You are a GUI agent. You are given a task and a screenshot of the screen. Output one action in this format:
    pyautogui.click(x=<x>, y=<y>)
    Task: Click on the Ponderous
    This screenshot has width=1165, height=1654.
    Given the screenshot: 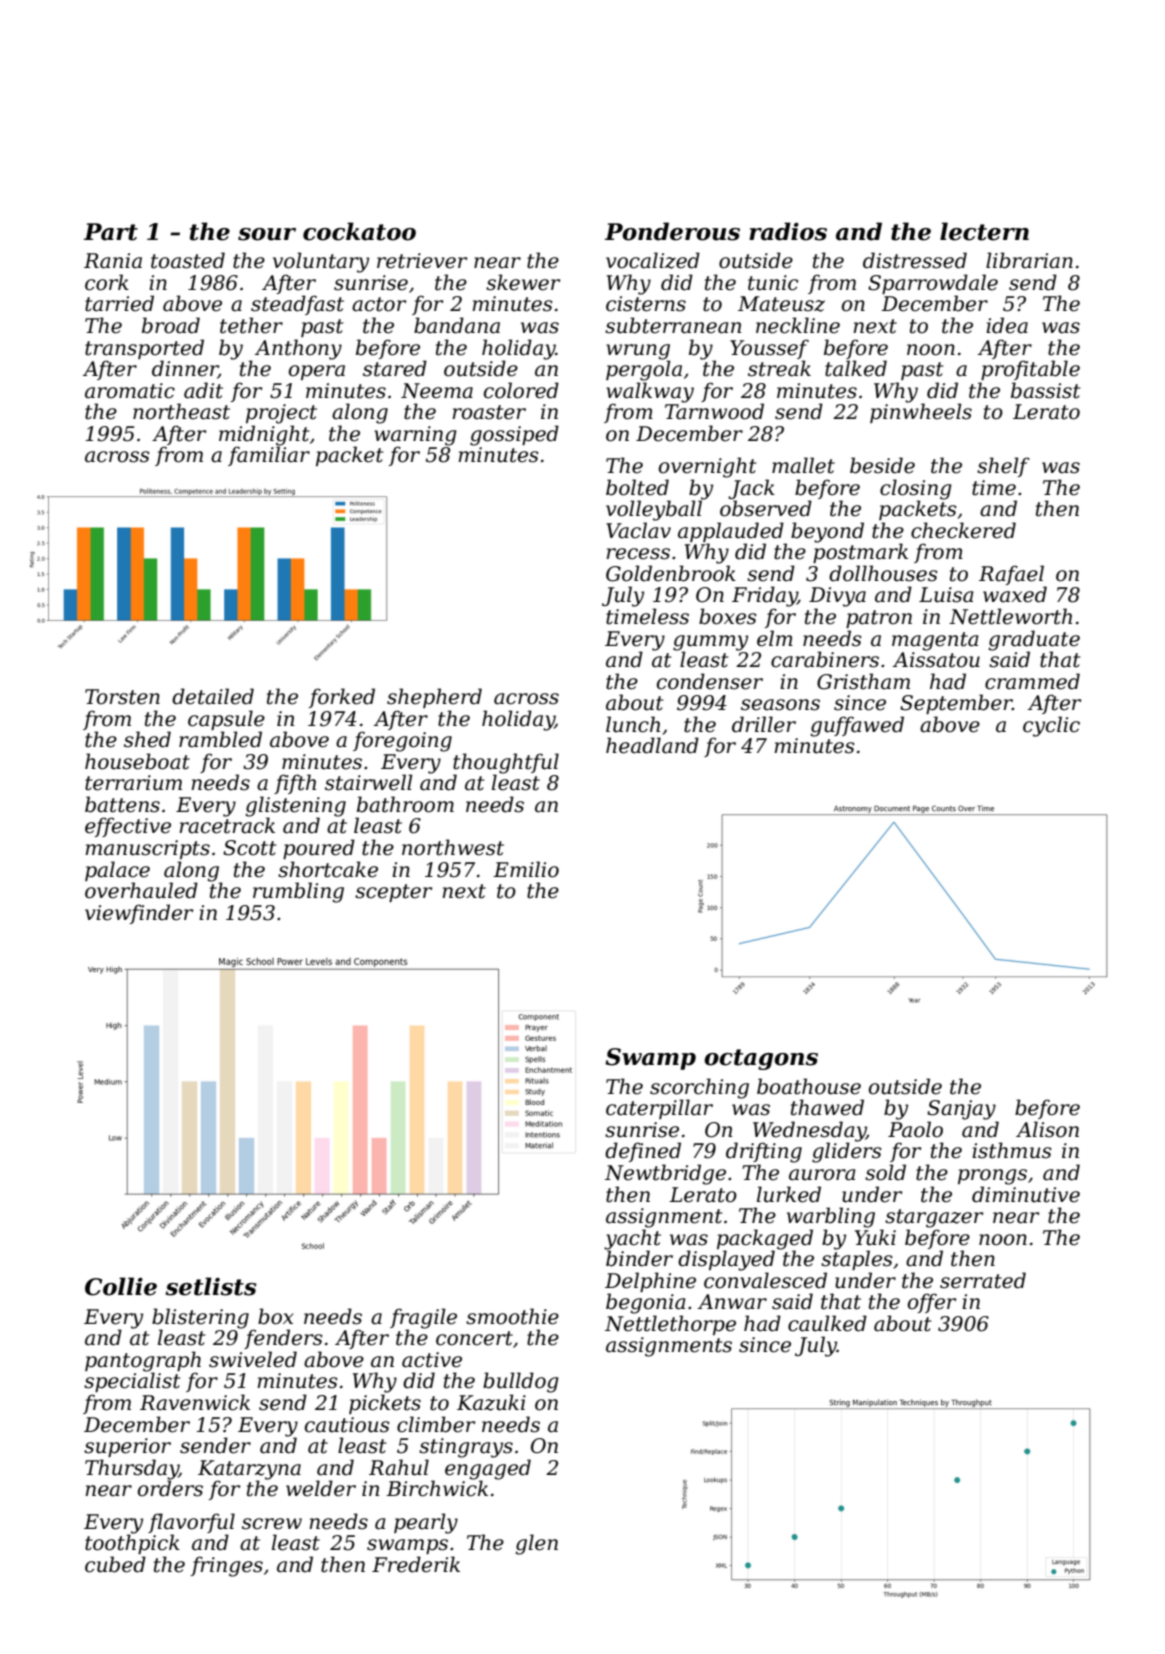 What is the action you would take?
    pyautogui.click(x=672, y=231)
